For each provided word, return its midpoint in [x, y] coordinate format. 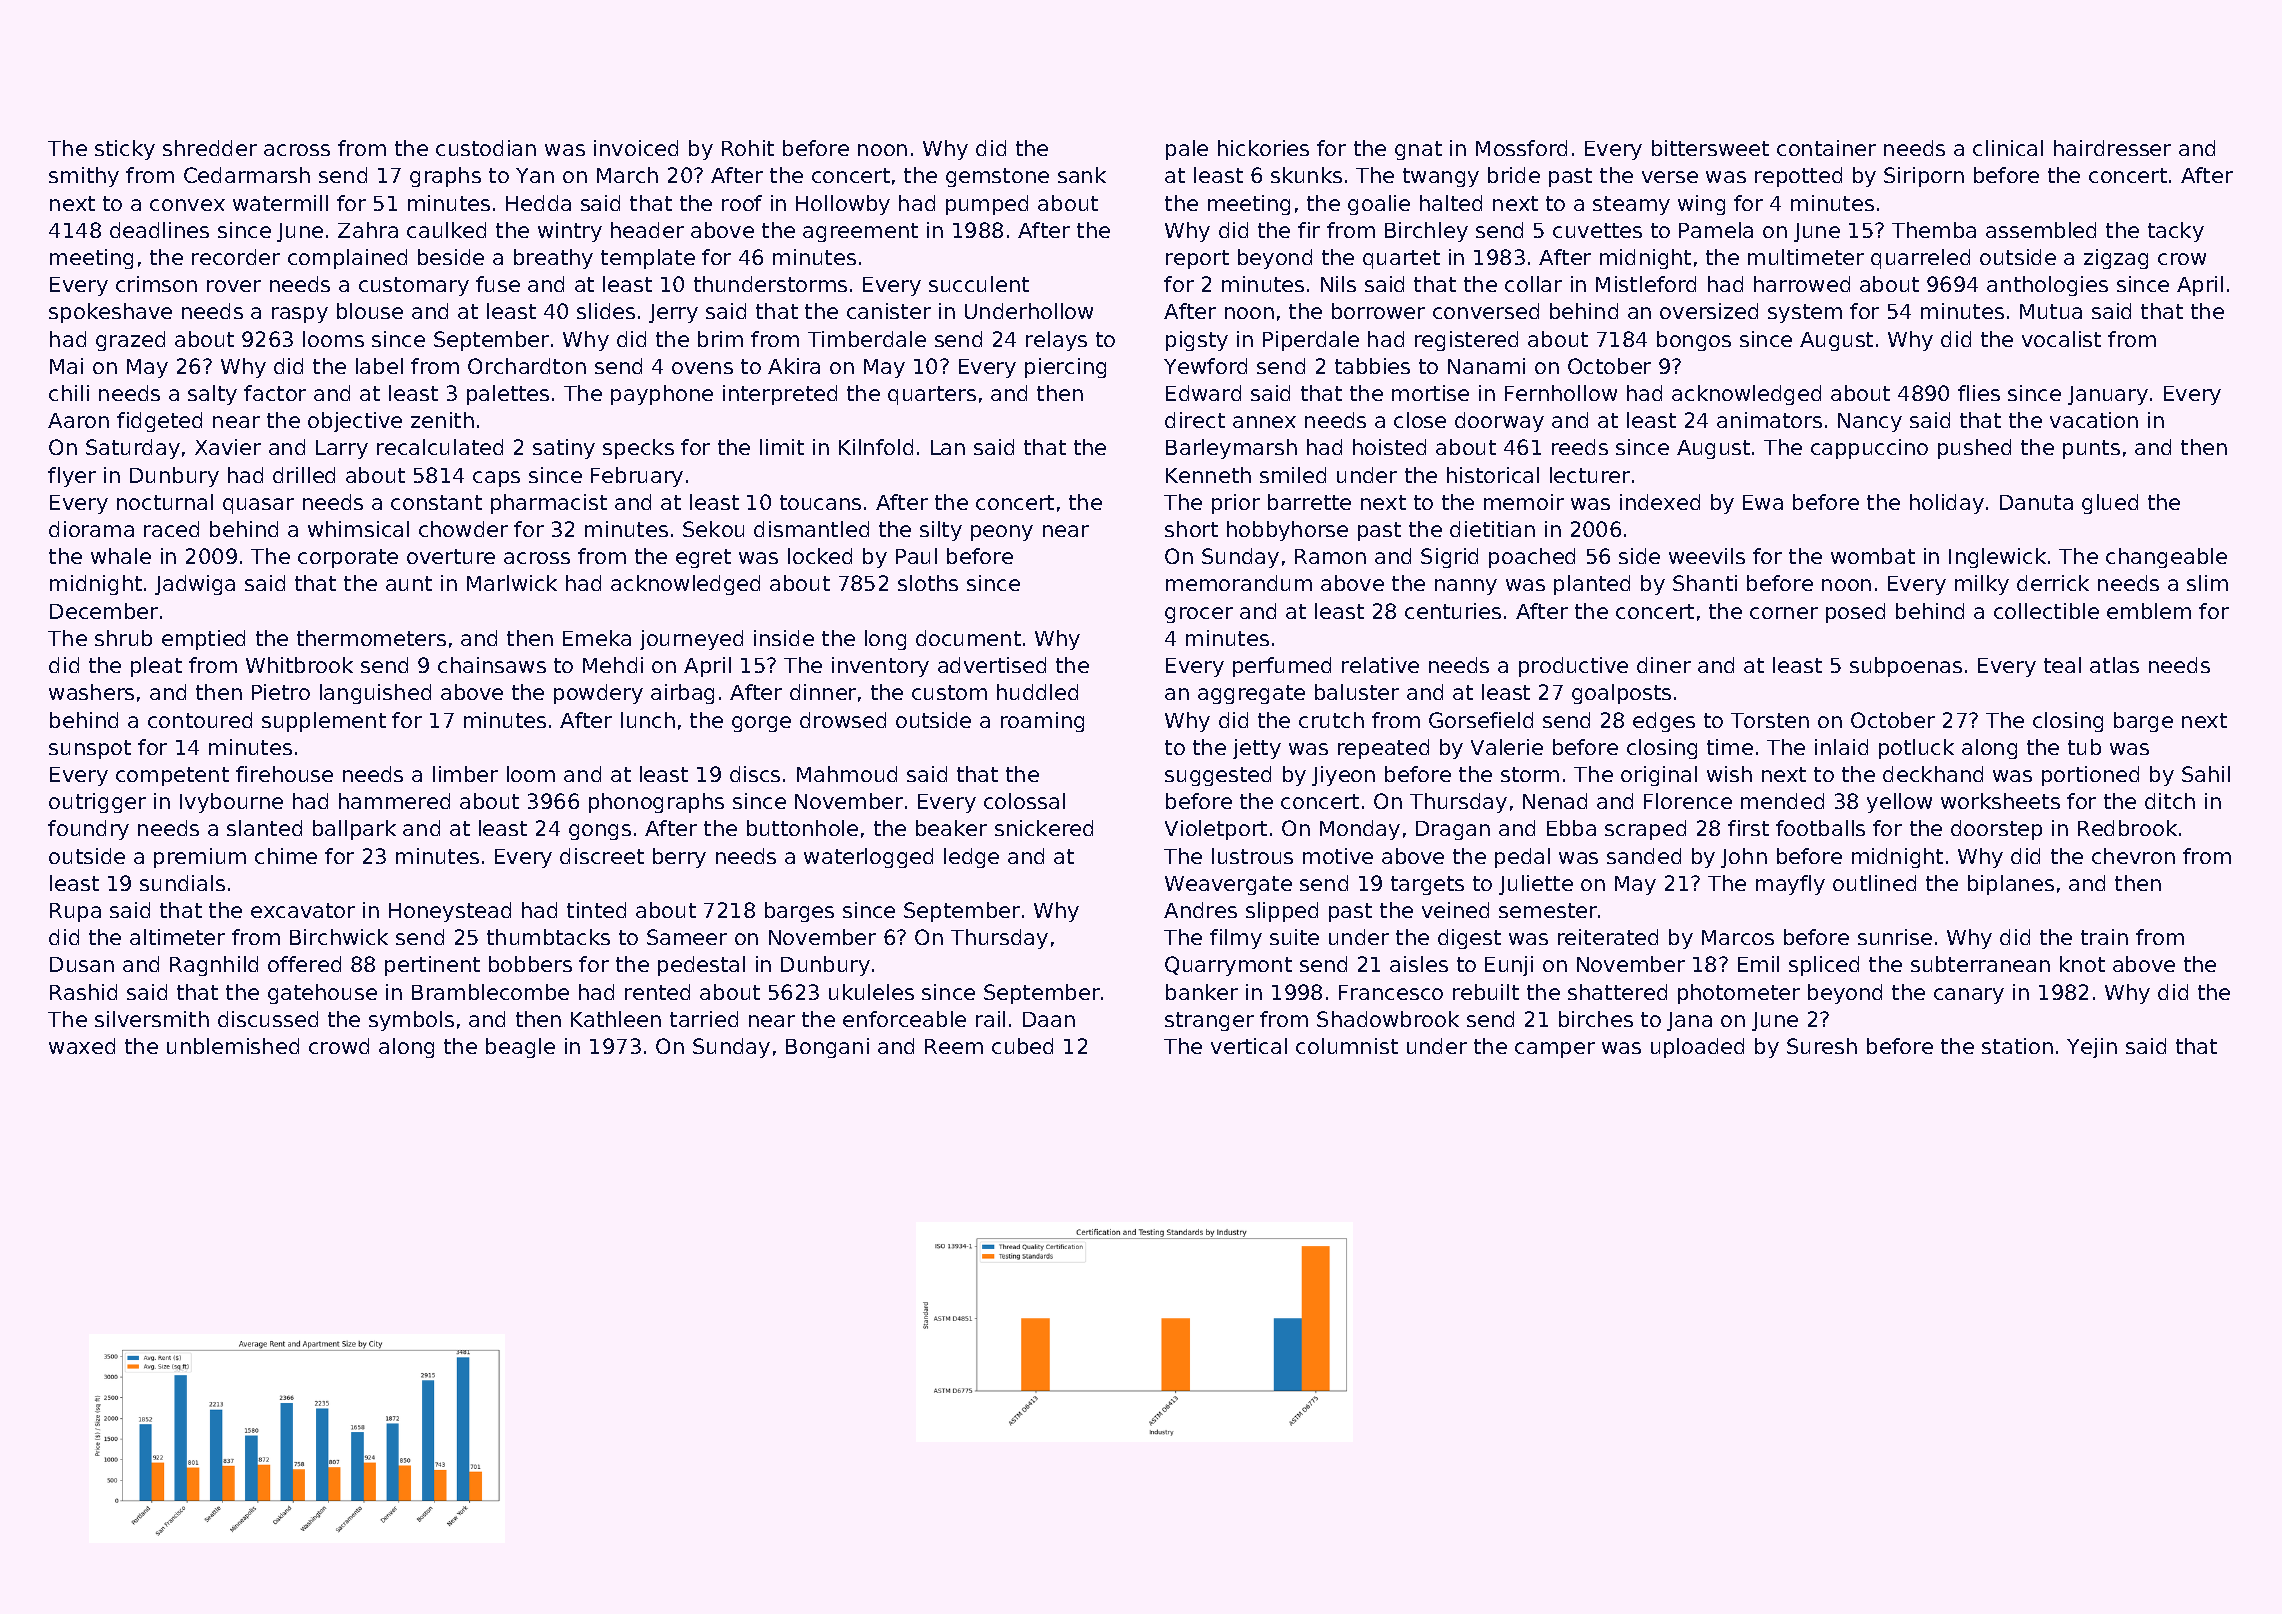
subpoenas [1906, 667]
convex [187, 205]
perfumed [1282, 667]
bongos [1694, 341]
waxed [82, 1046]
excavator [303, 910]
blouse [370, 311]
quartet [1401, 259]
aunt [409, 583]
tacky [2176, 232]
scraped [1645, 830]
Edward [1203, 393]
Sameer [687, 937]
